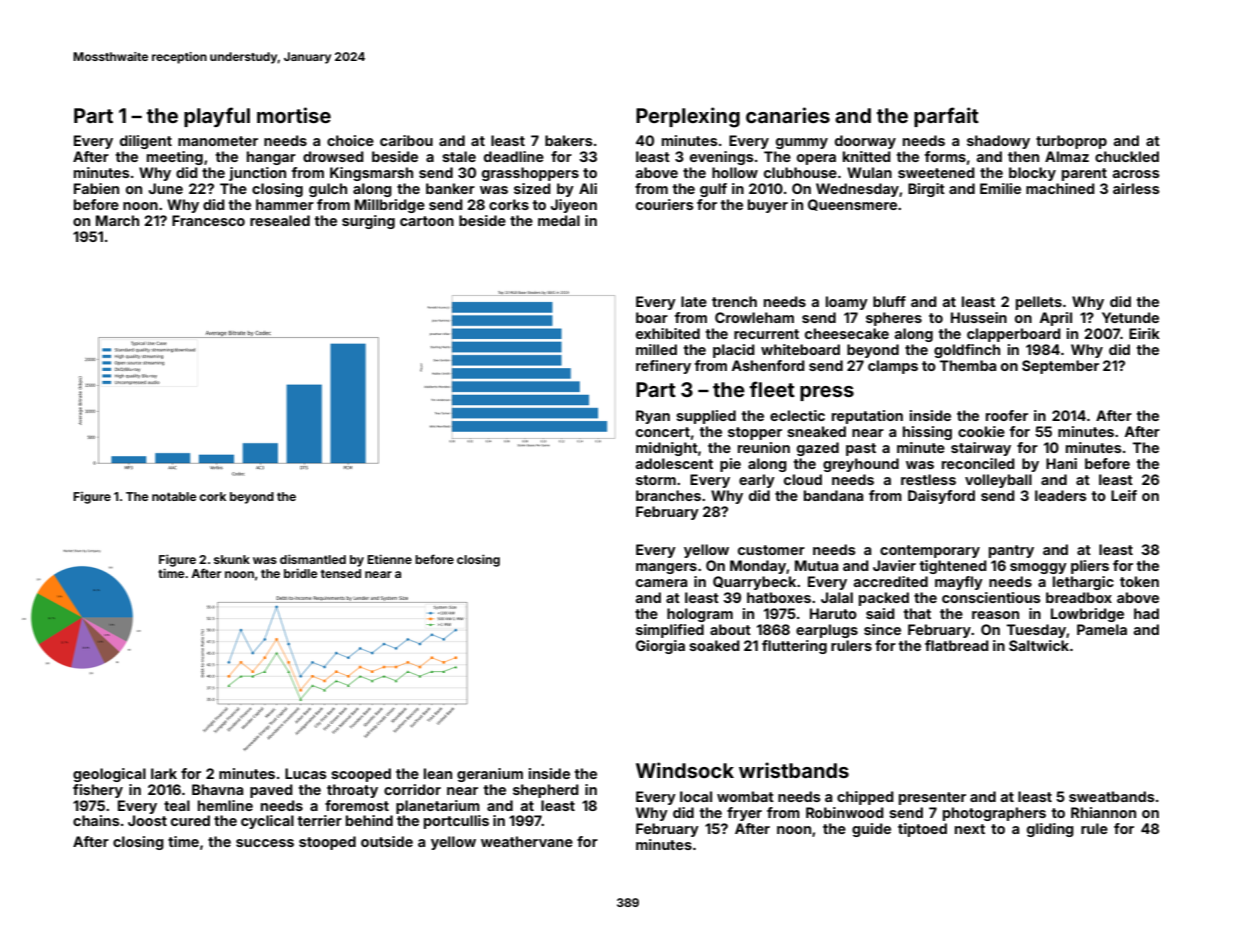 The height and width of the screenshot is (952, 1233). What do you see at coordinates (527, 841) in the screenshot?
I see `weathervane` at bounding box center [527, 841].
